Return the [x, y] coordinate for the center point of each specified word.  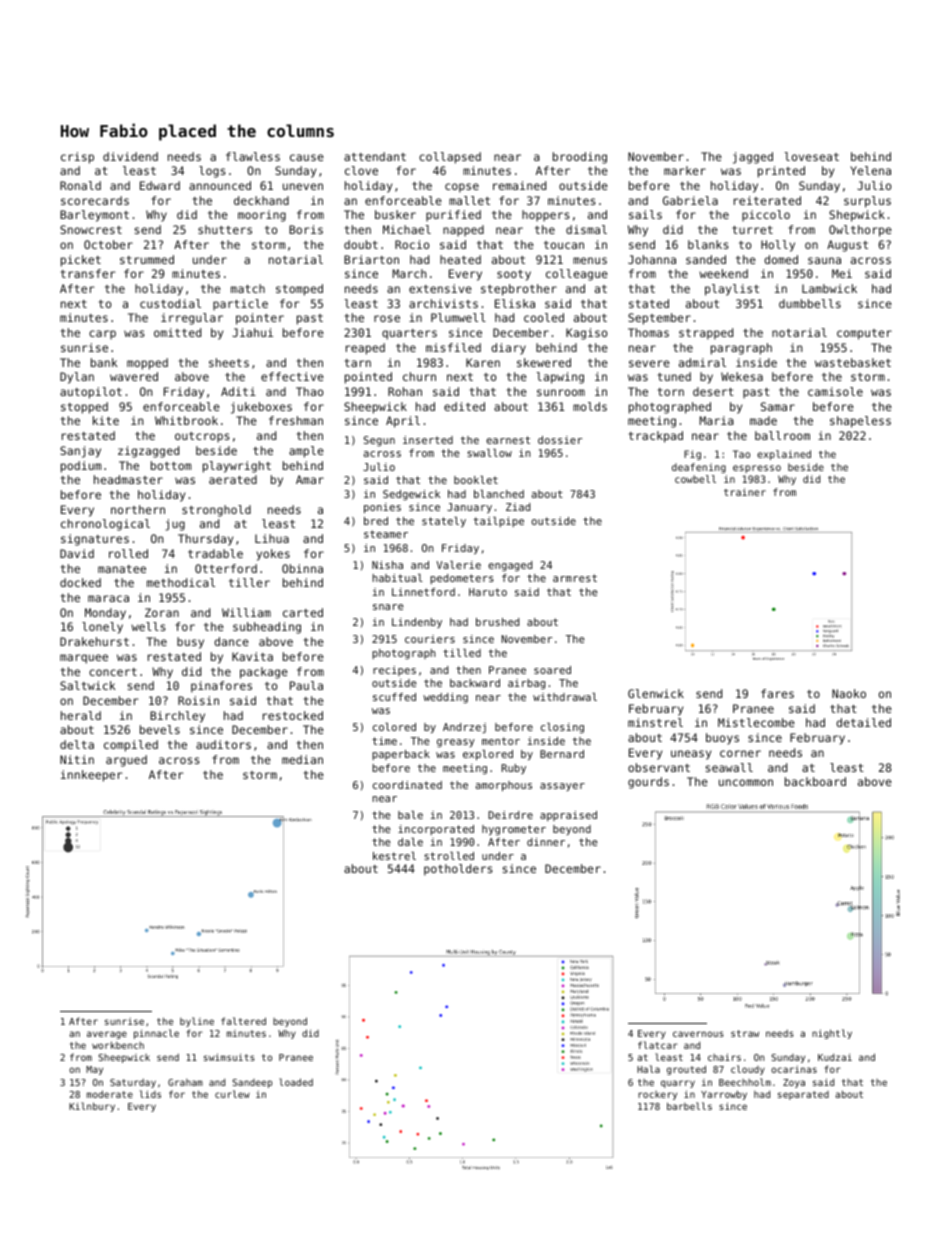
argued [126, 761]
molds [590, 406]
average [107, 1035]
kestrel [394, 856]
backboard [815, 781]
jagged [753, 158]
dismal [586, 229]
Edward [160, 185]
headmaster [128, 479]
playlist [732, 290]
